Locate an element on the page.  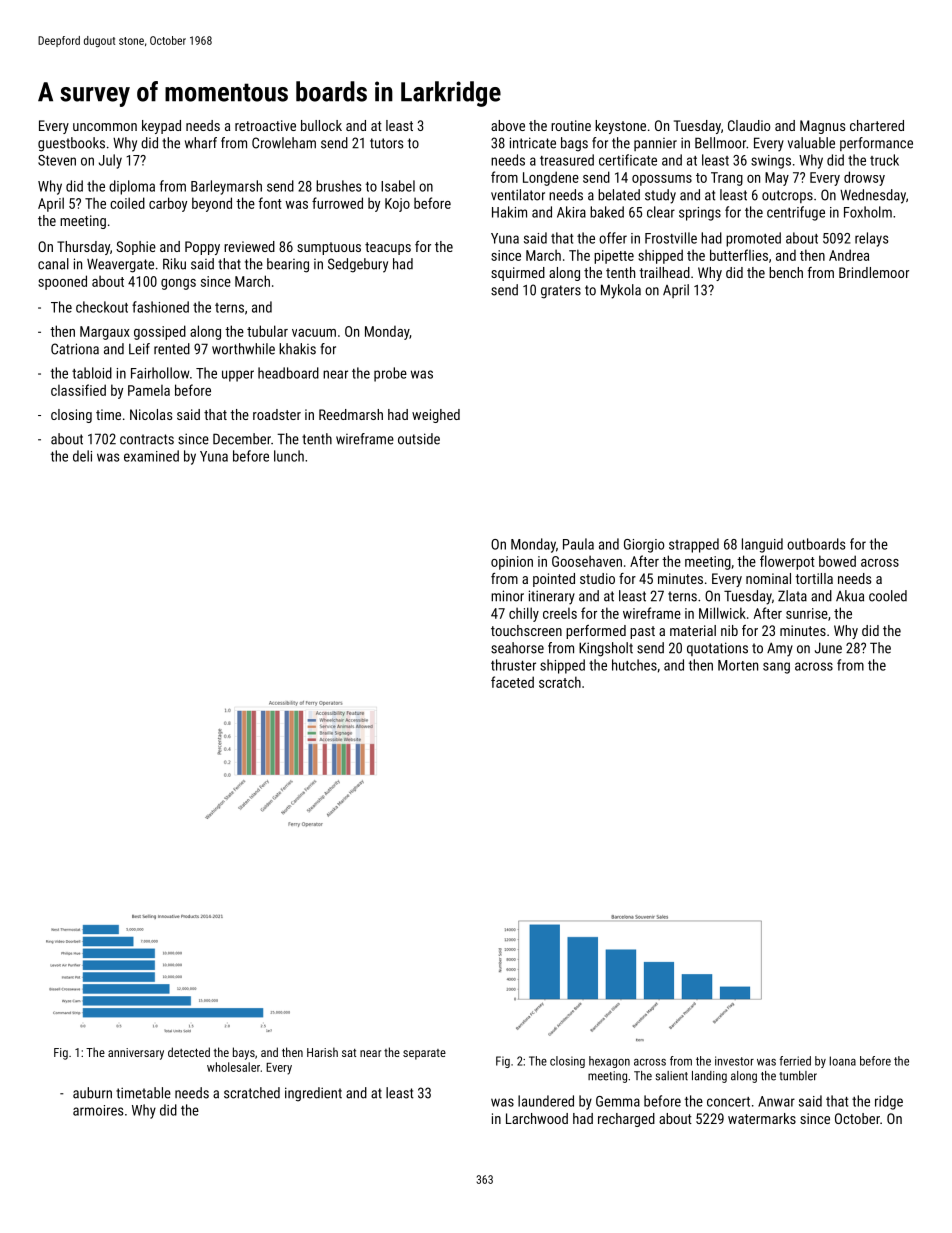
faceted is located at coordinates (512, 682).
